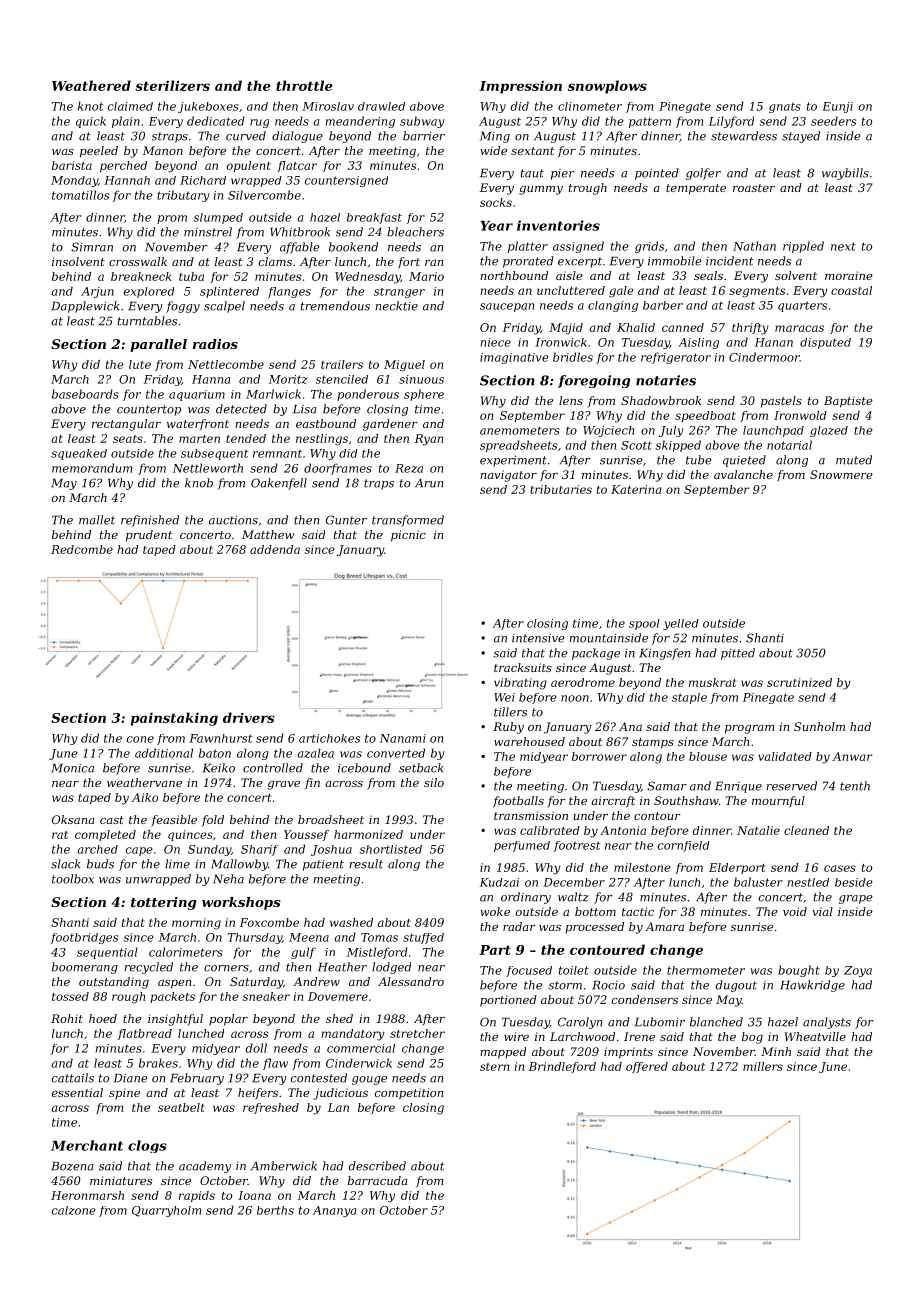 The width and height of the document is (924, 1308). I want to click on footrest, so click(577, 846).
